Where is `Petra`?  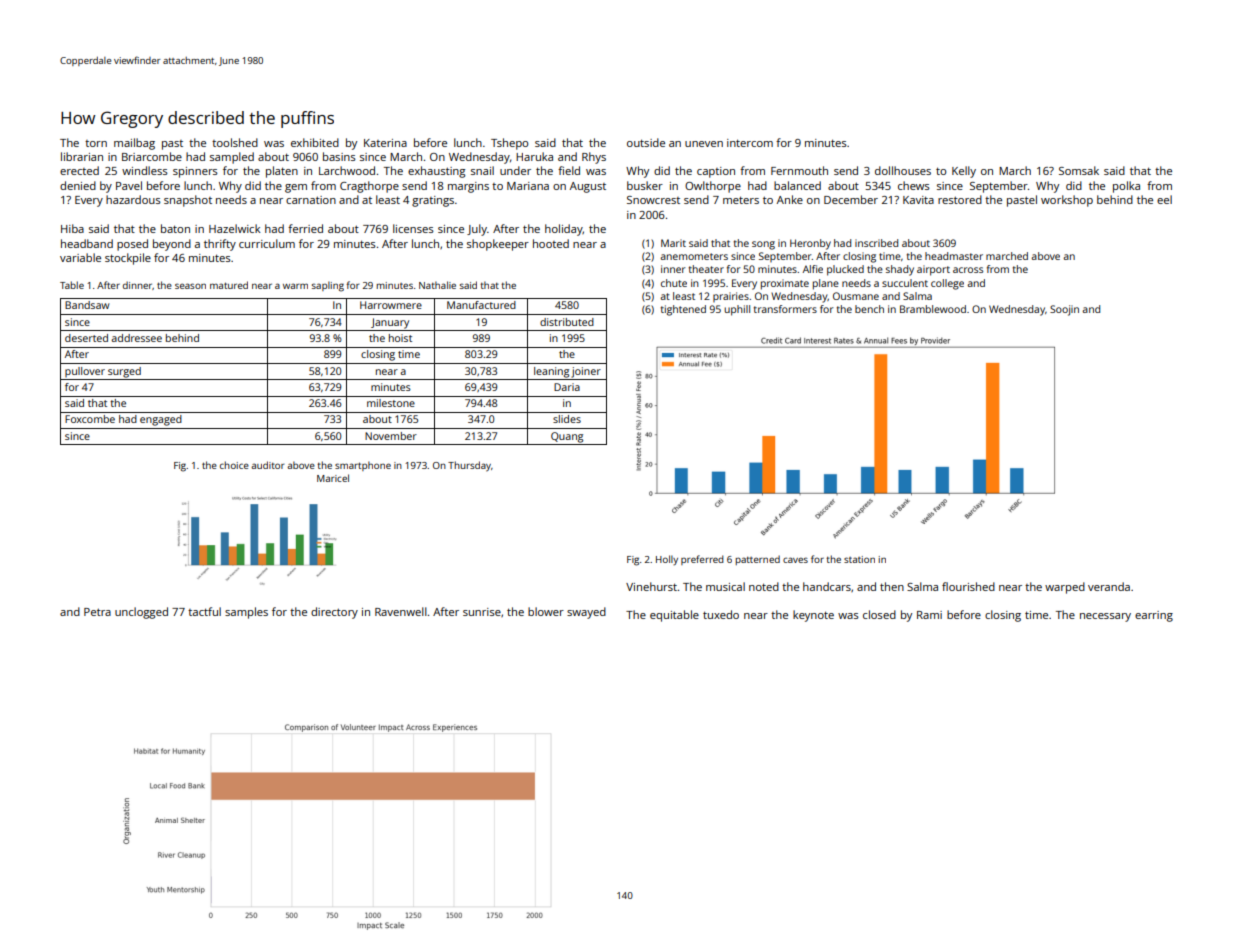
Petra is located at coordinates (97, 612).
